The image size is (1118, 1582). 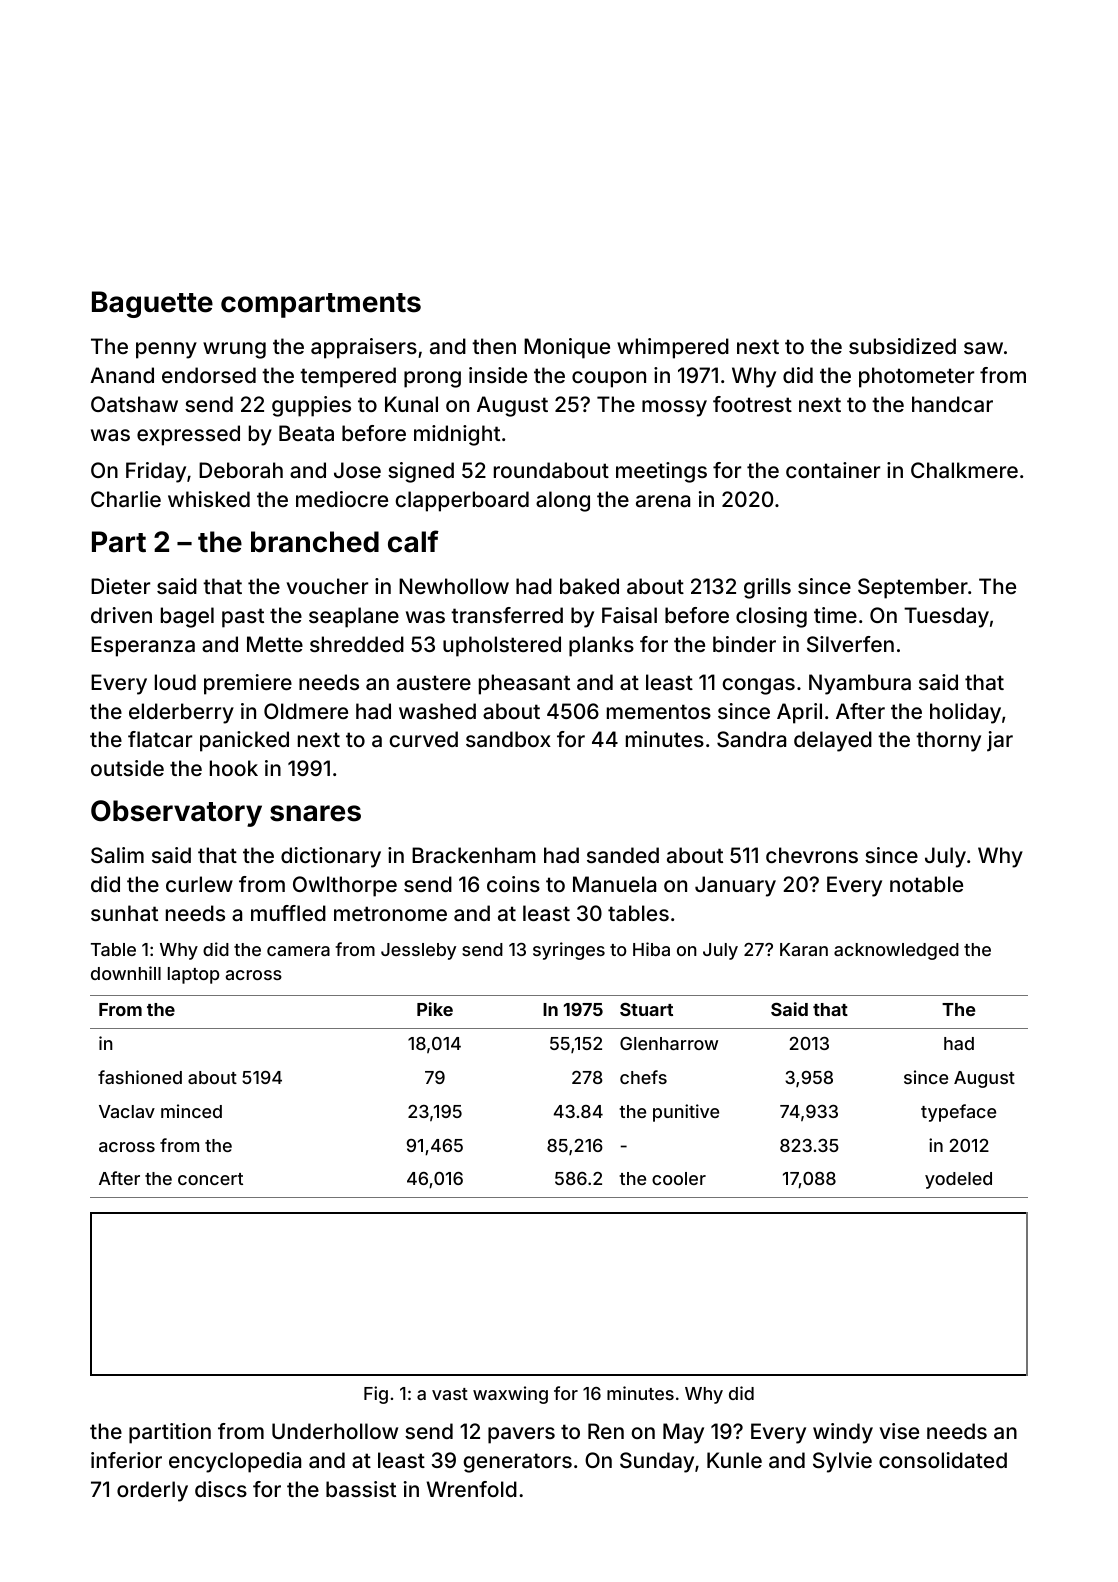 I want to click on bassist, so click(x=361, y=1489).
